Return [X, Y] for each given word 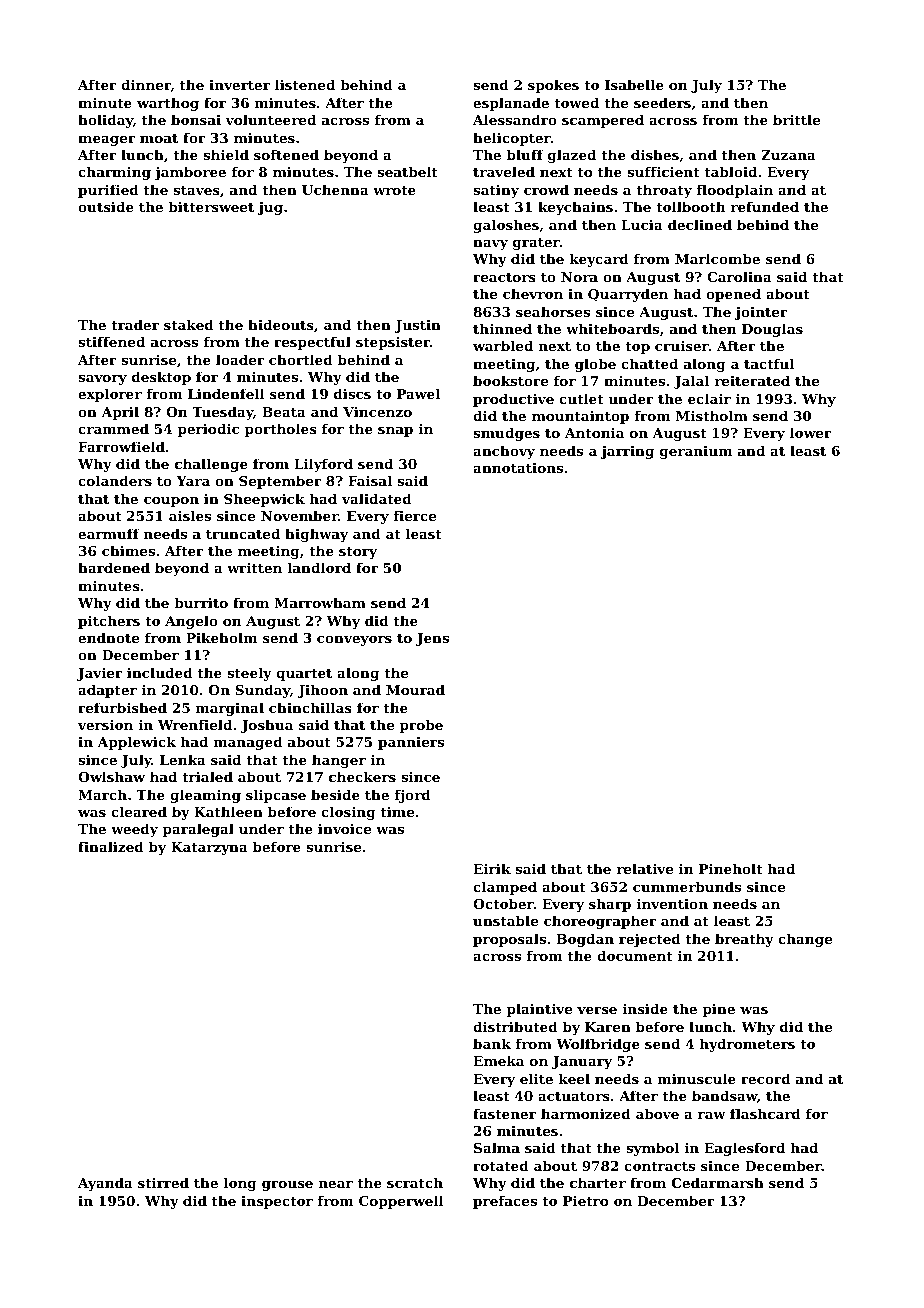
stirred [163, 1182]
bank [492, 1043]
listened [305, 84]
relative [644, 868]
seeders [662, 102]
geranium [696, 452]
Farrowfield [121, 446]
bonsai [196, 119]
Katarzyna [209, 848]
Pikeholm [221, 637]
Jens [432, 639]
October [503, 903]
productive [513, 400]
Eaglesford [744, 1149]
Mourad [415, 689]
